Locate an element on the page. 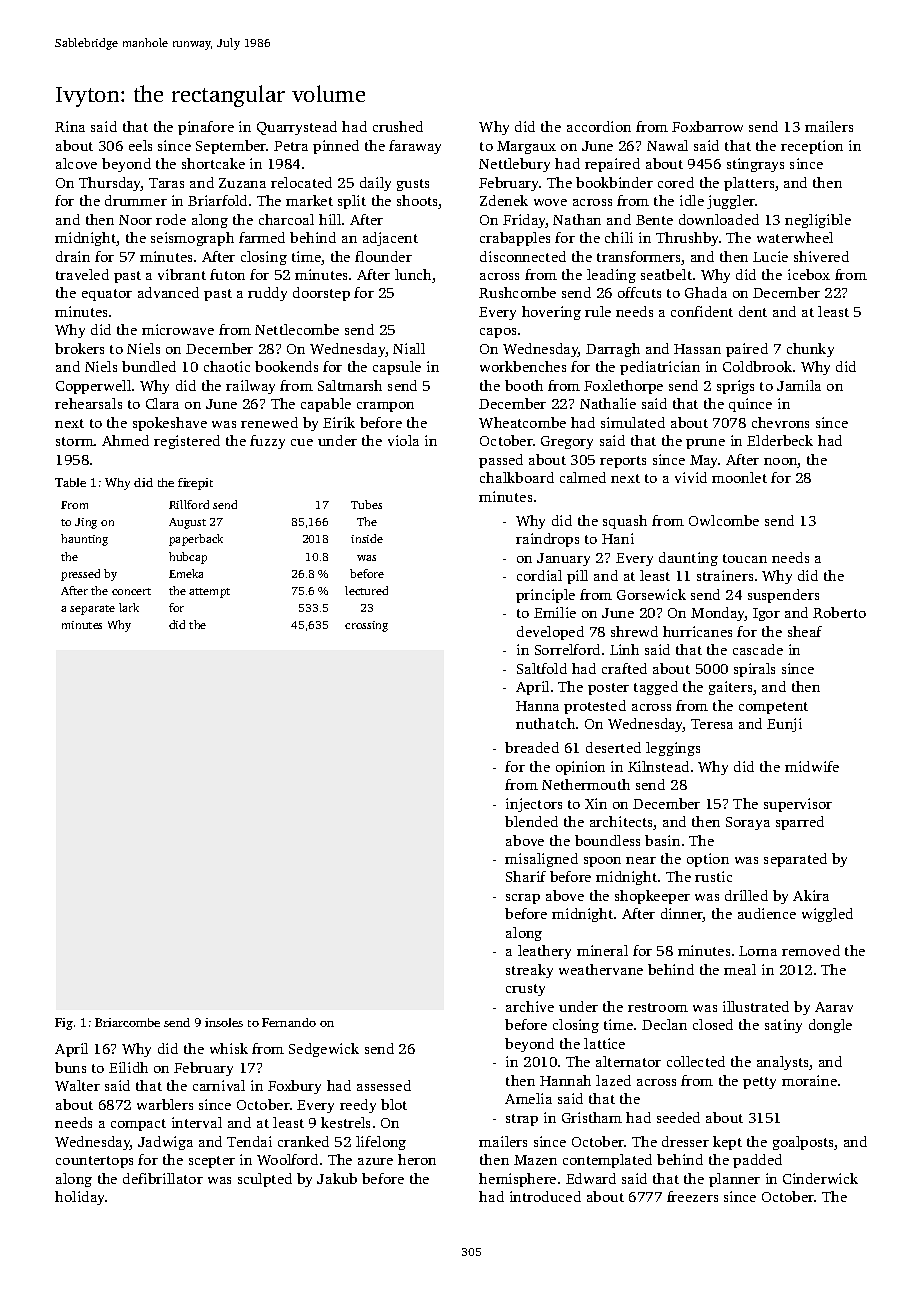  holiday is located at coordinates (79, 1198).
